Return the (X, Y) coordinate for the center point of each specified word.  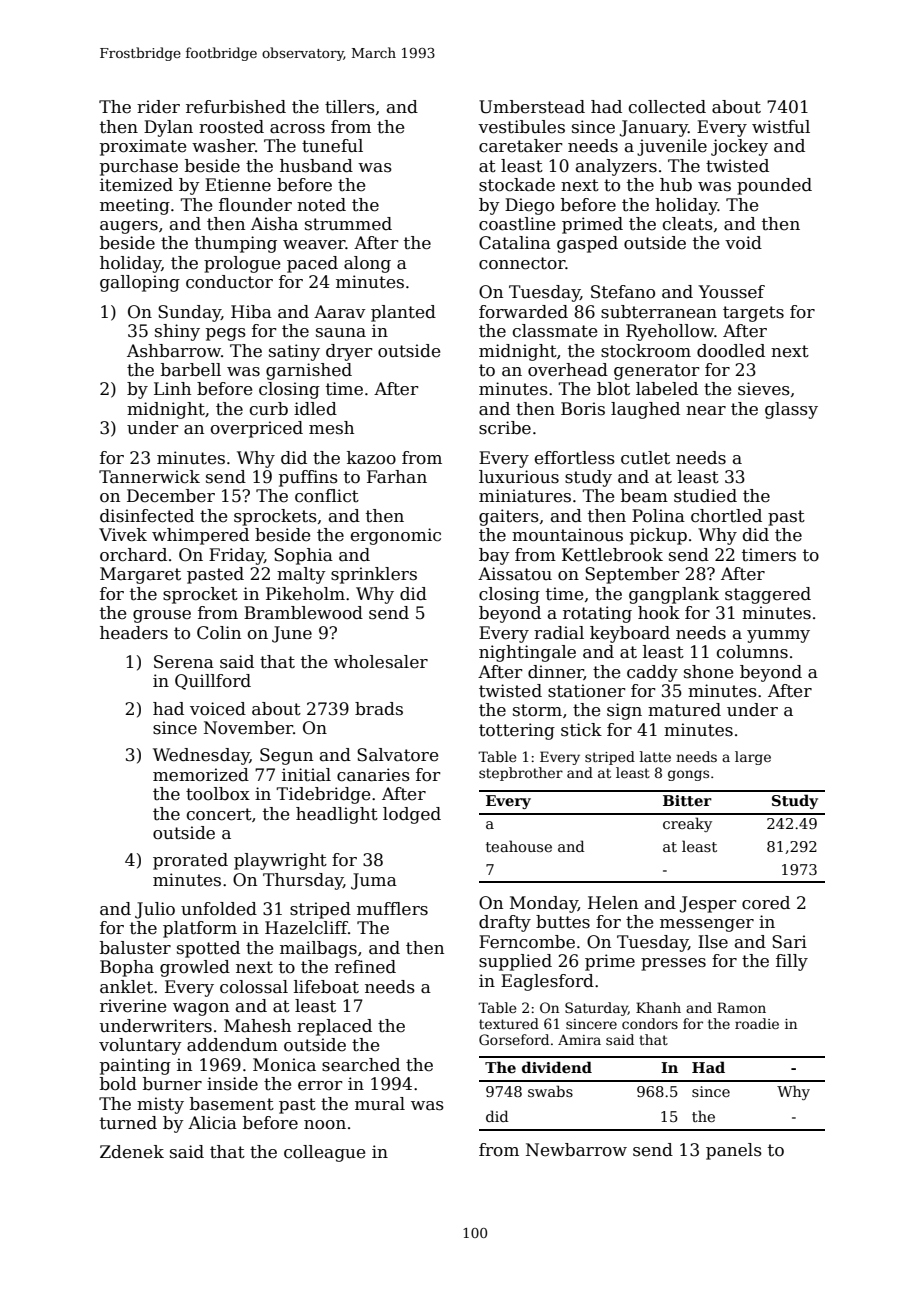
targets (753, 314)
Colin (219, 633)
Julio (155, 910)
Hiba (251, 312)
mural (380, 1104)
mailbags (318, 949)
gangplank (674, 595)
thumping (236, 244)
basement (232, 1104)
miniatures (525, 496)
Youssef (731, 292)
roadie (757, 1023)
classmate (555, 331)
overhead (568, 370)
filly (792, 962)
